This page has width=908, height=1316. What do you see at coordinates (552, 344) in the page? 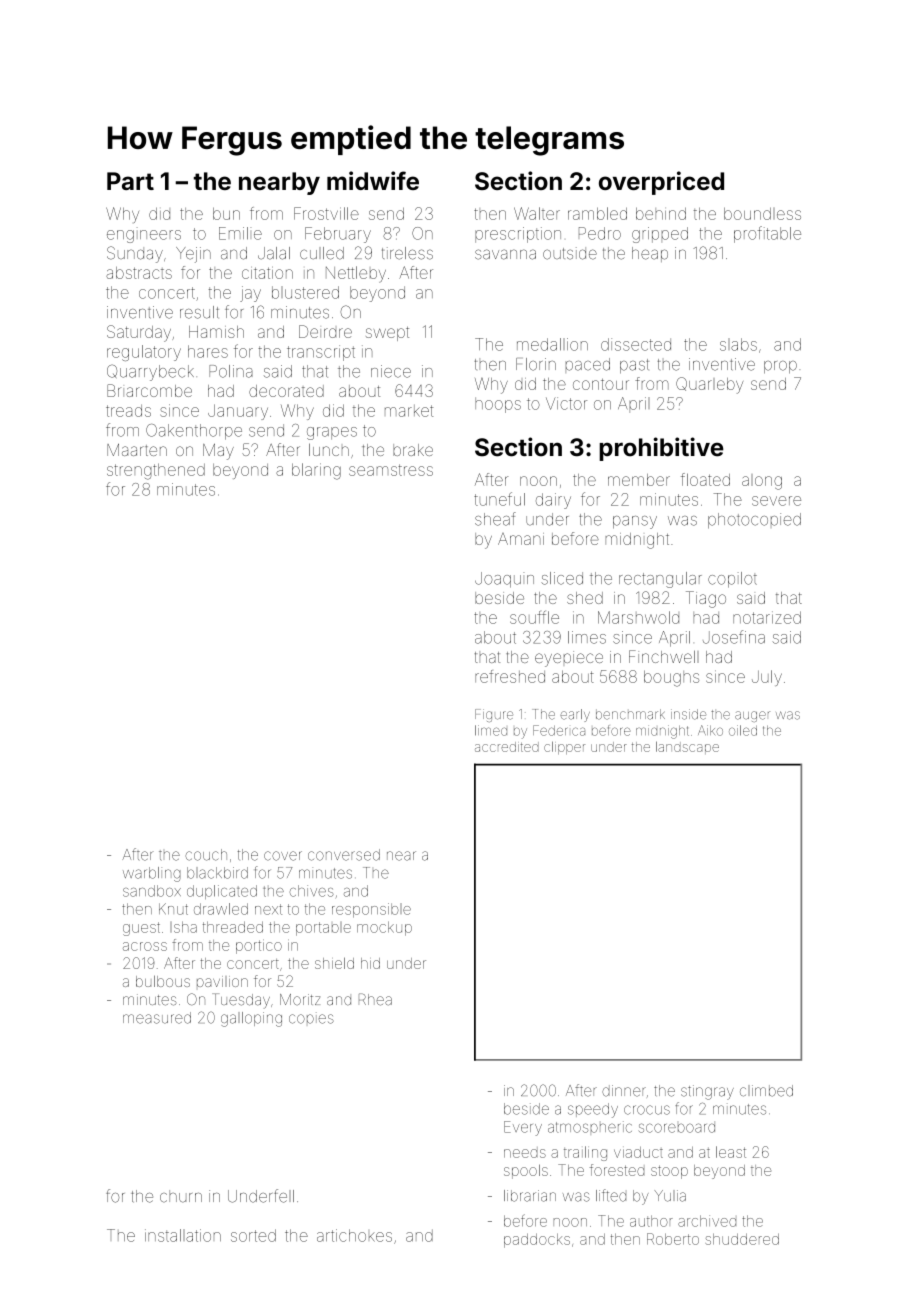
I see `medallion` at bounding box center [552, 344].
